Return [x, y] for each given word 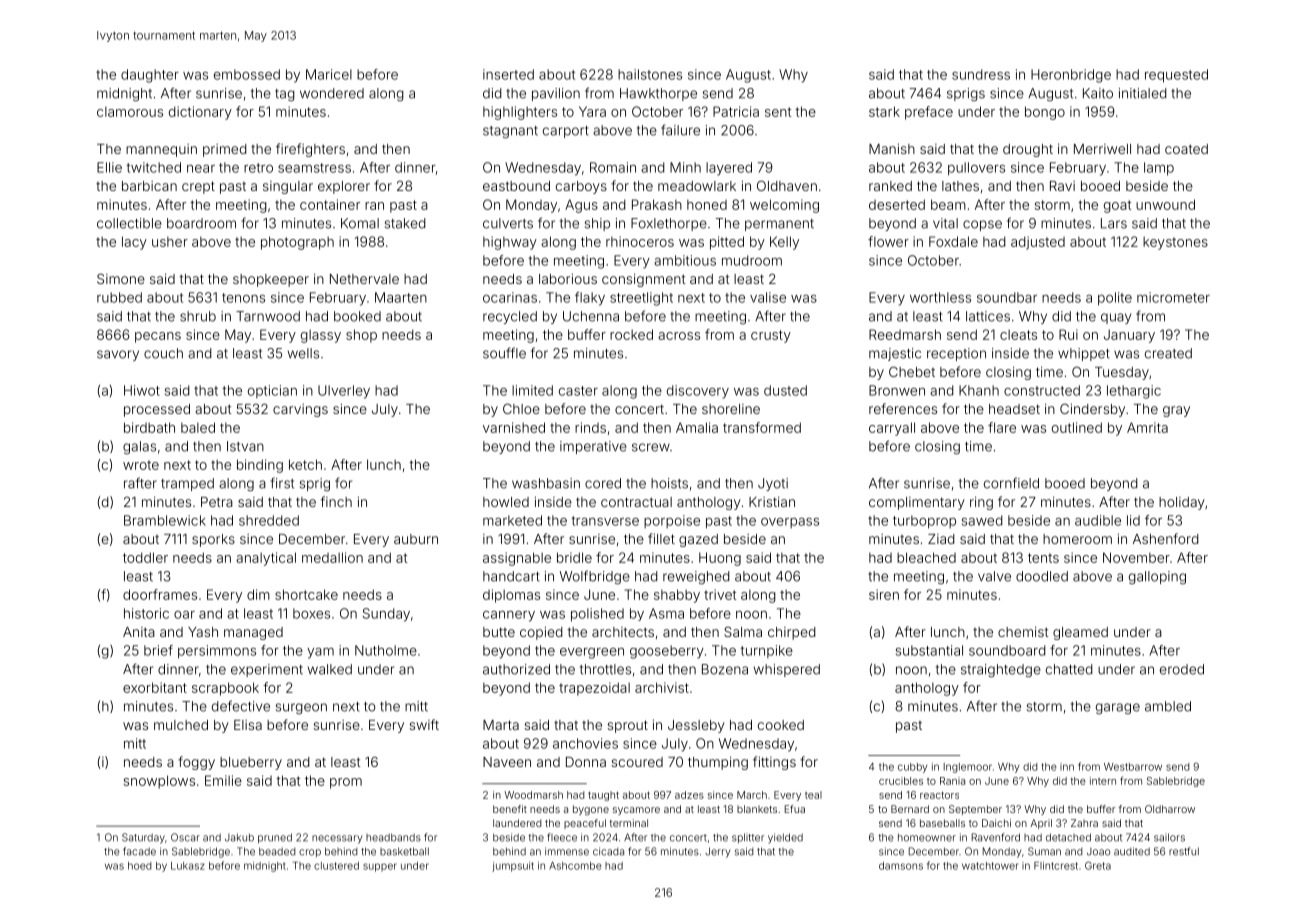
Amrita [1147, 427]
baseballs [942, 823]
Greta [1098, 865]
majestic [895, 354]
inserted [508, 74]
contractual [636, 502]
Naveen [507, 762]
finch [336, 501]
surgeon [301, 708]
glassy [321, 336]
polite [1115, 299]
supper [380, 867]
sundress [981, 74]
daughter [150, 76]
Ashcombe [575, 866]
